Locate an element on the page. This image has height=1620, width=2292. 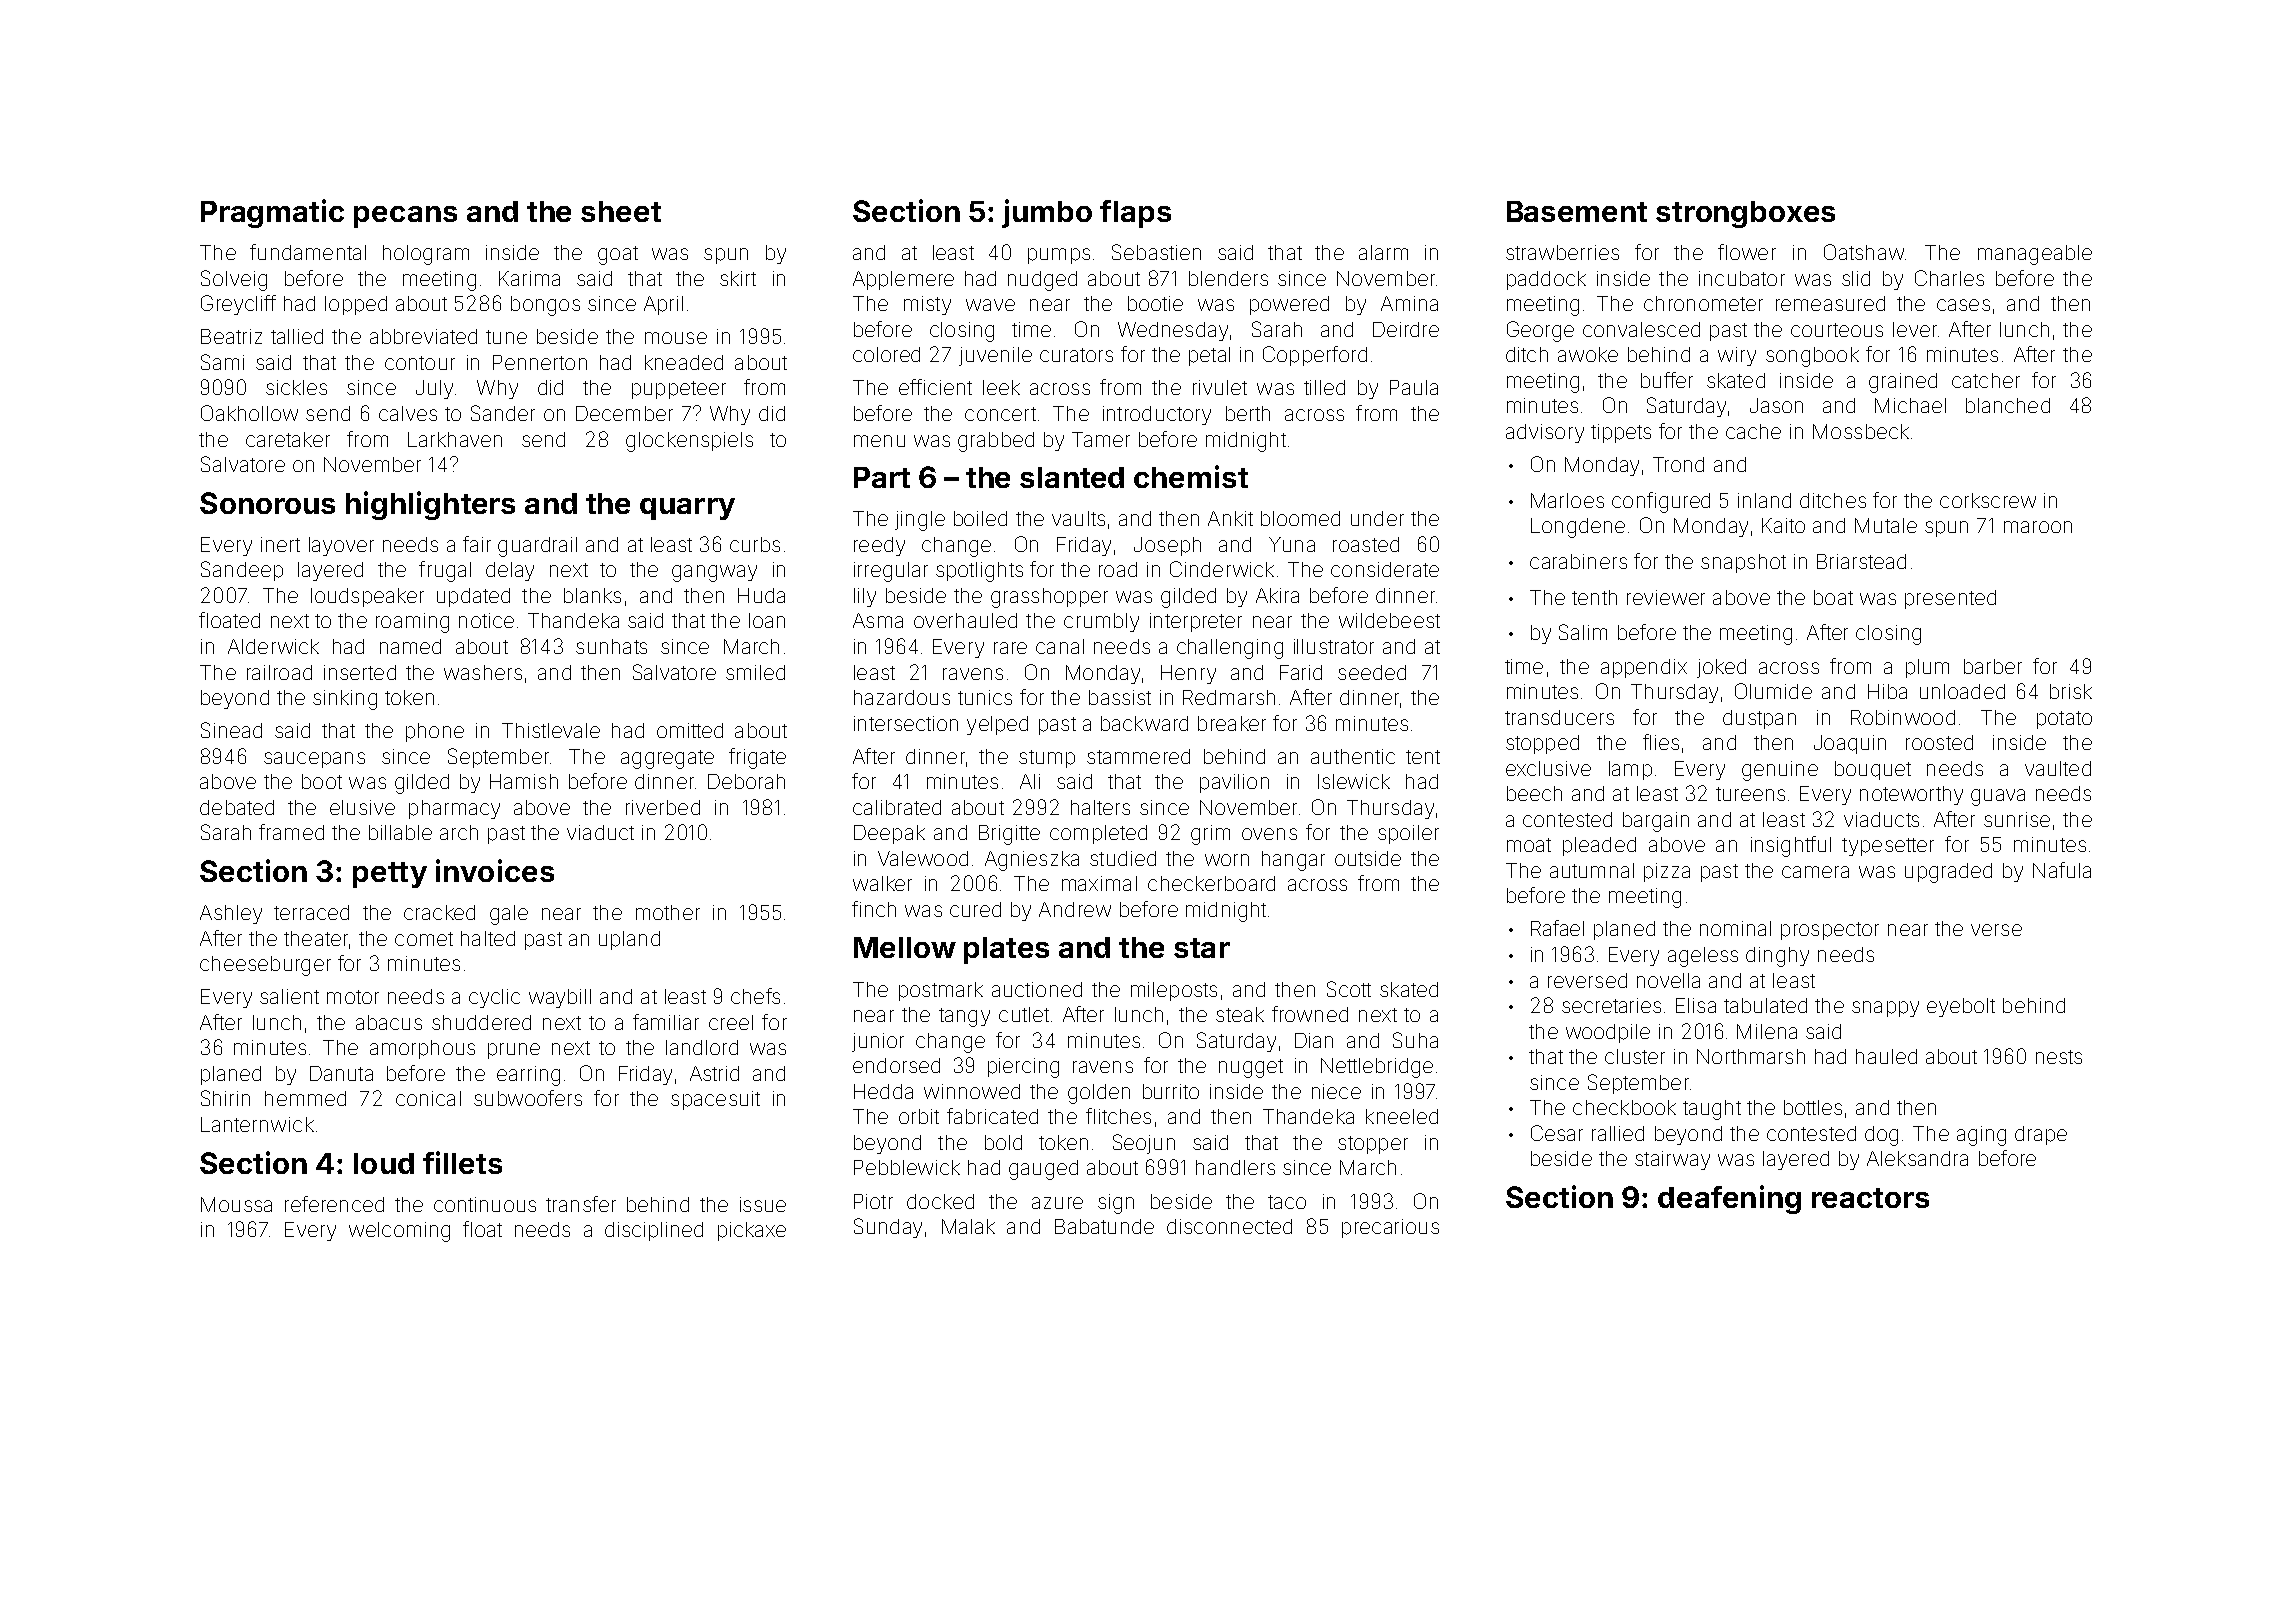
Pragmatic is located at coordinates (272, 213).
